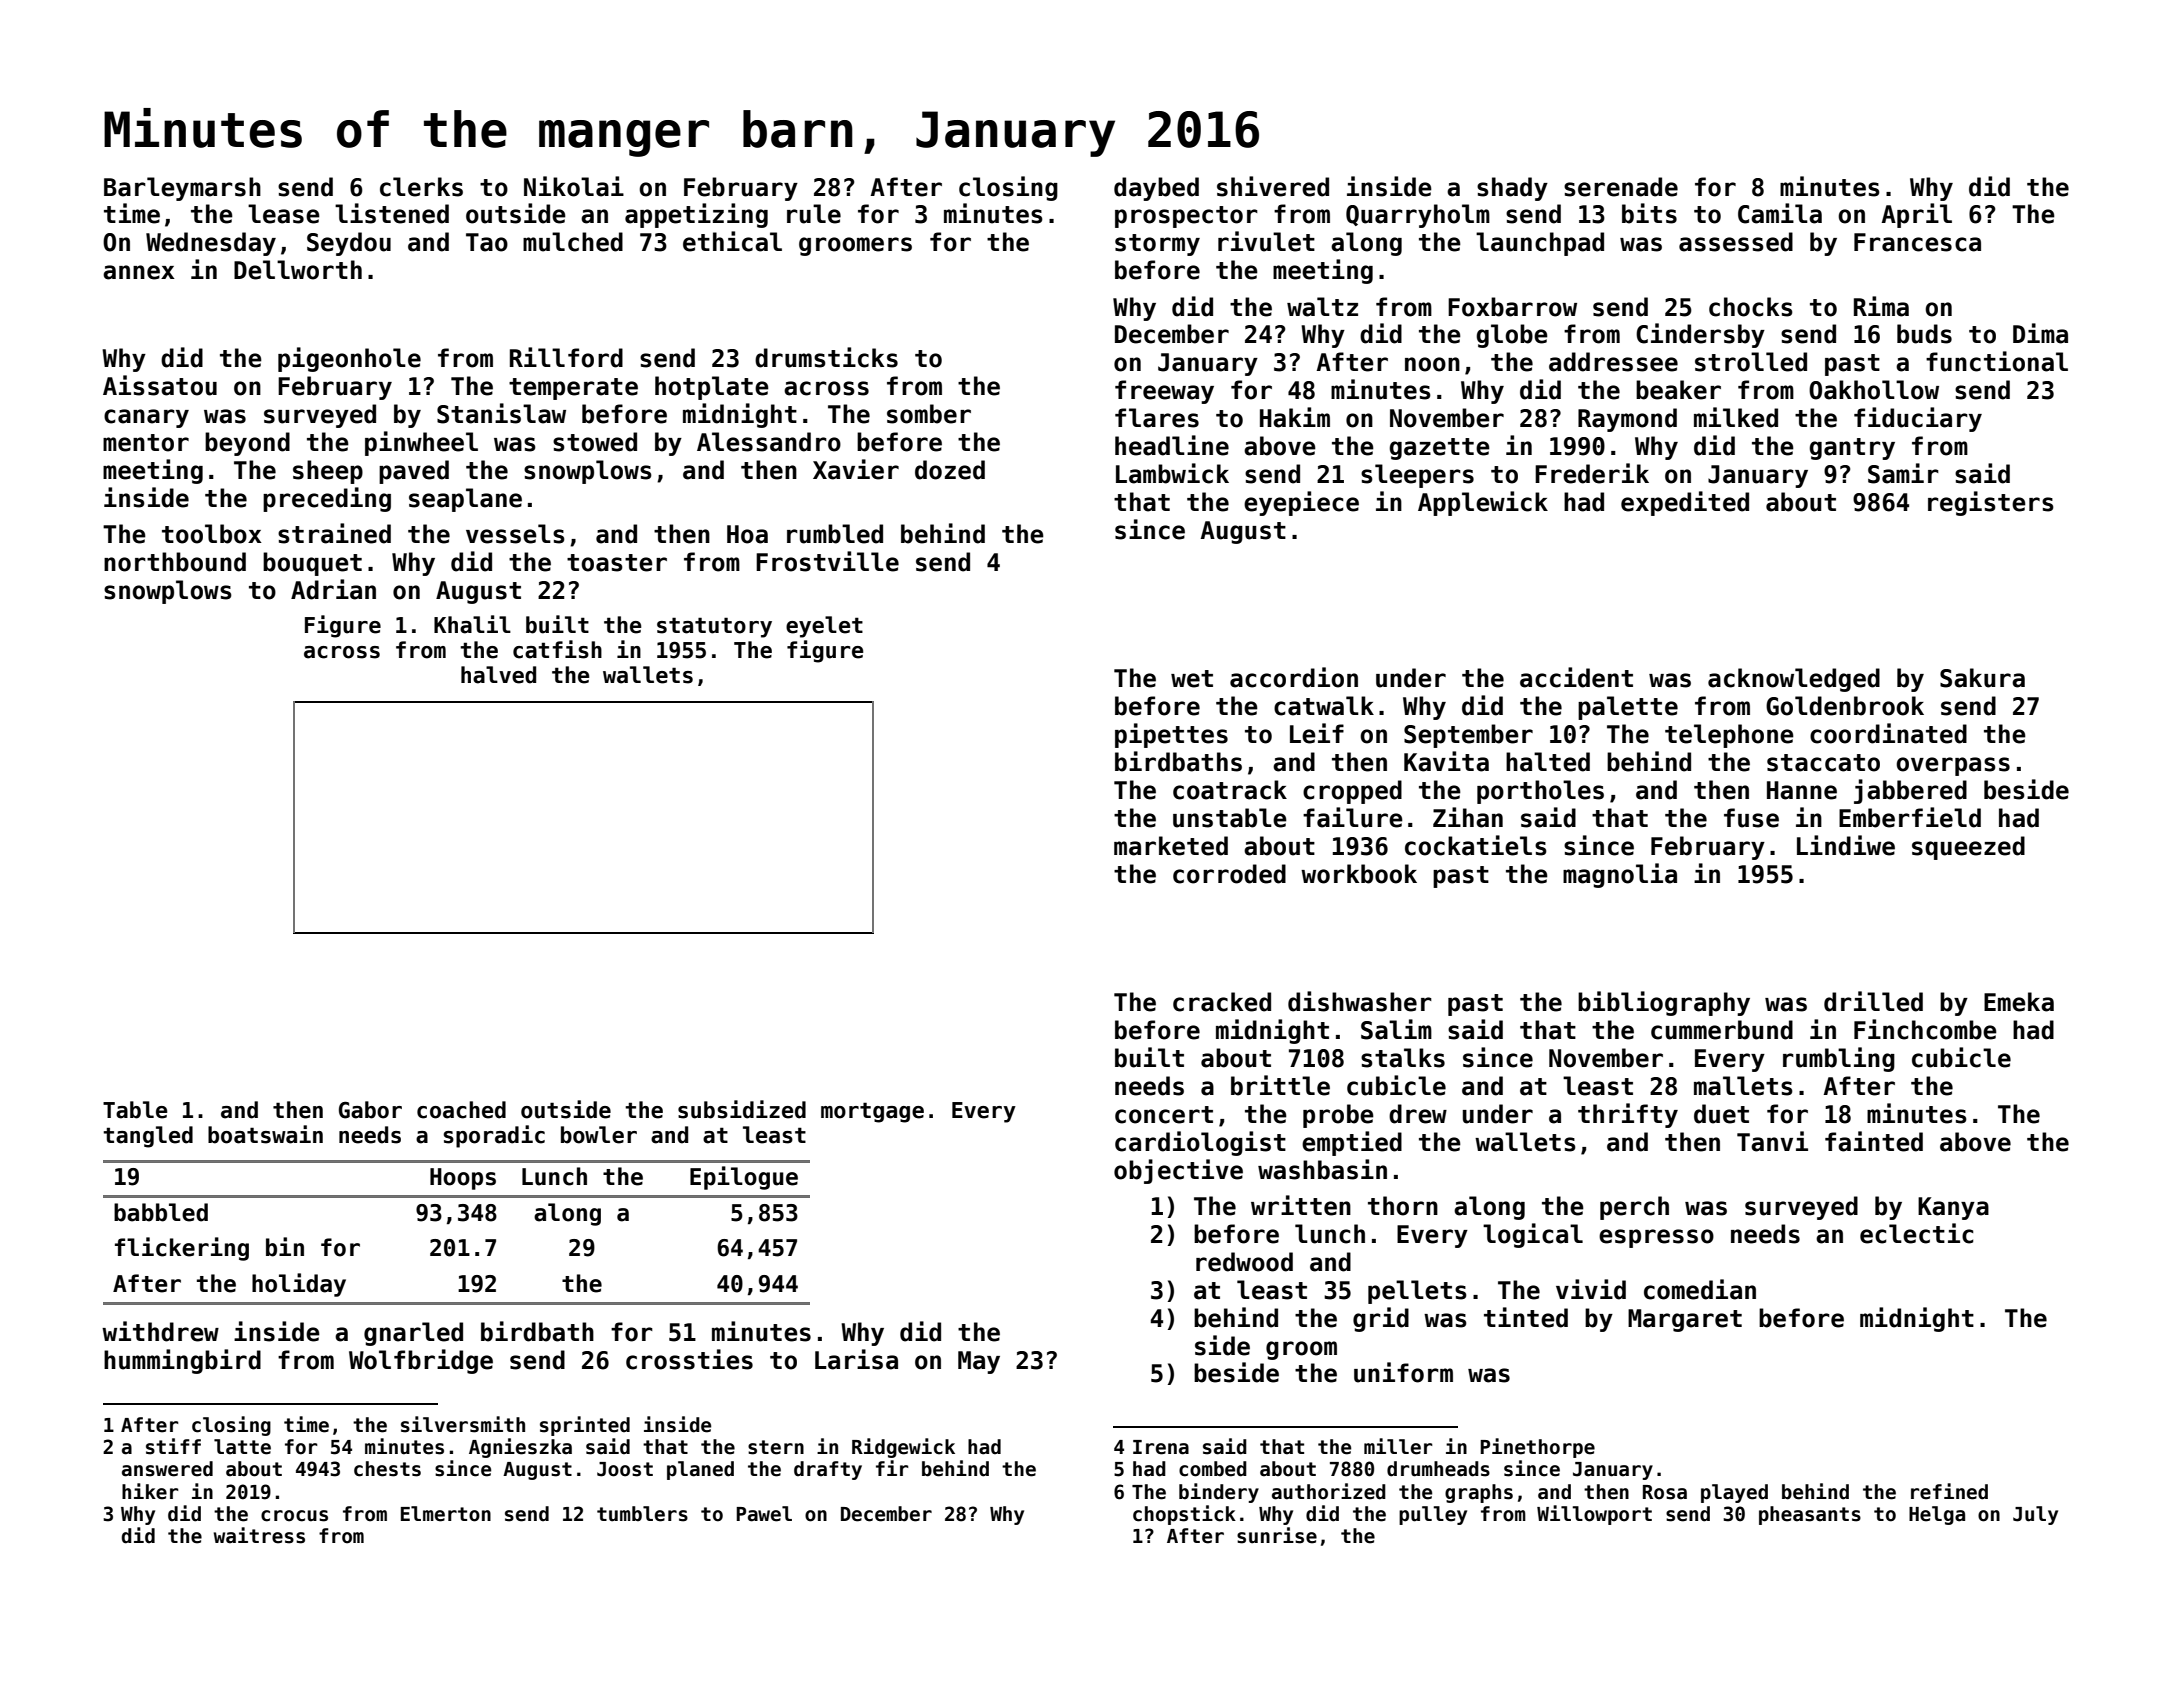 The height and width of the document is (1683, 2178). What do you see at coordinates (744, 1178) in the document?
I see `Epilogue` at bounding box center [744, 1178].
